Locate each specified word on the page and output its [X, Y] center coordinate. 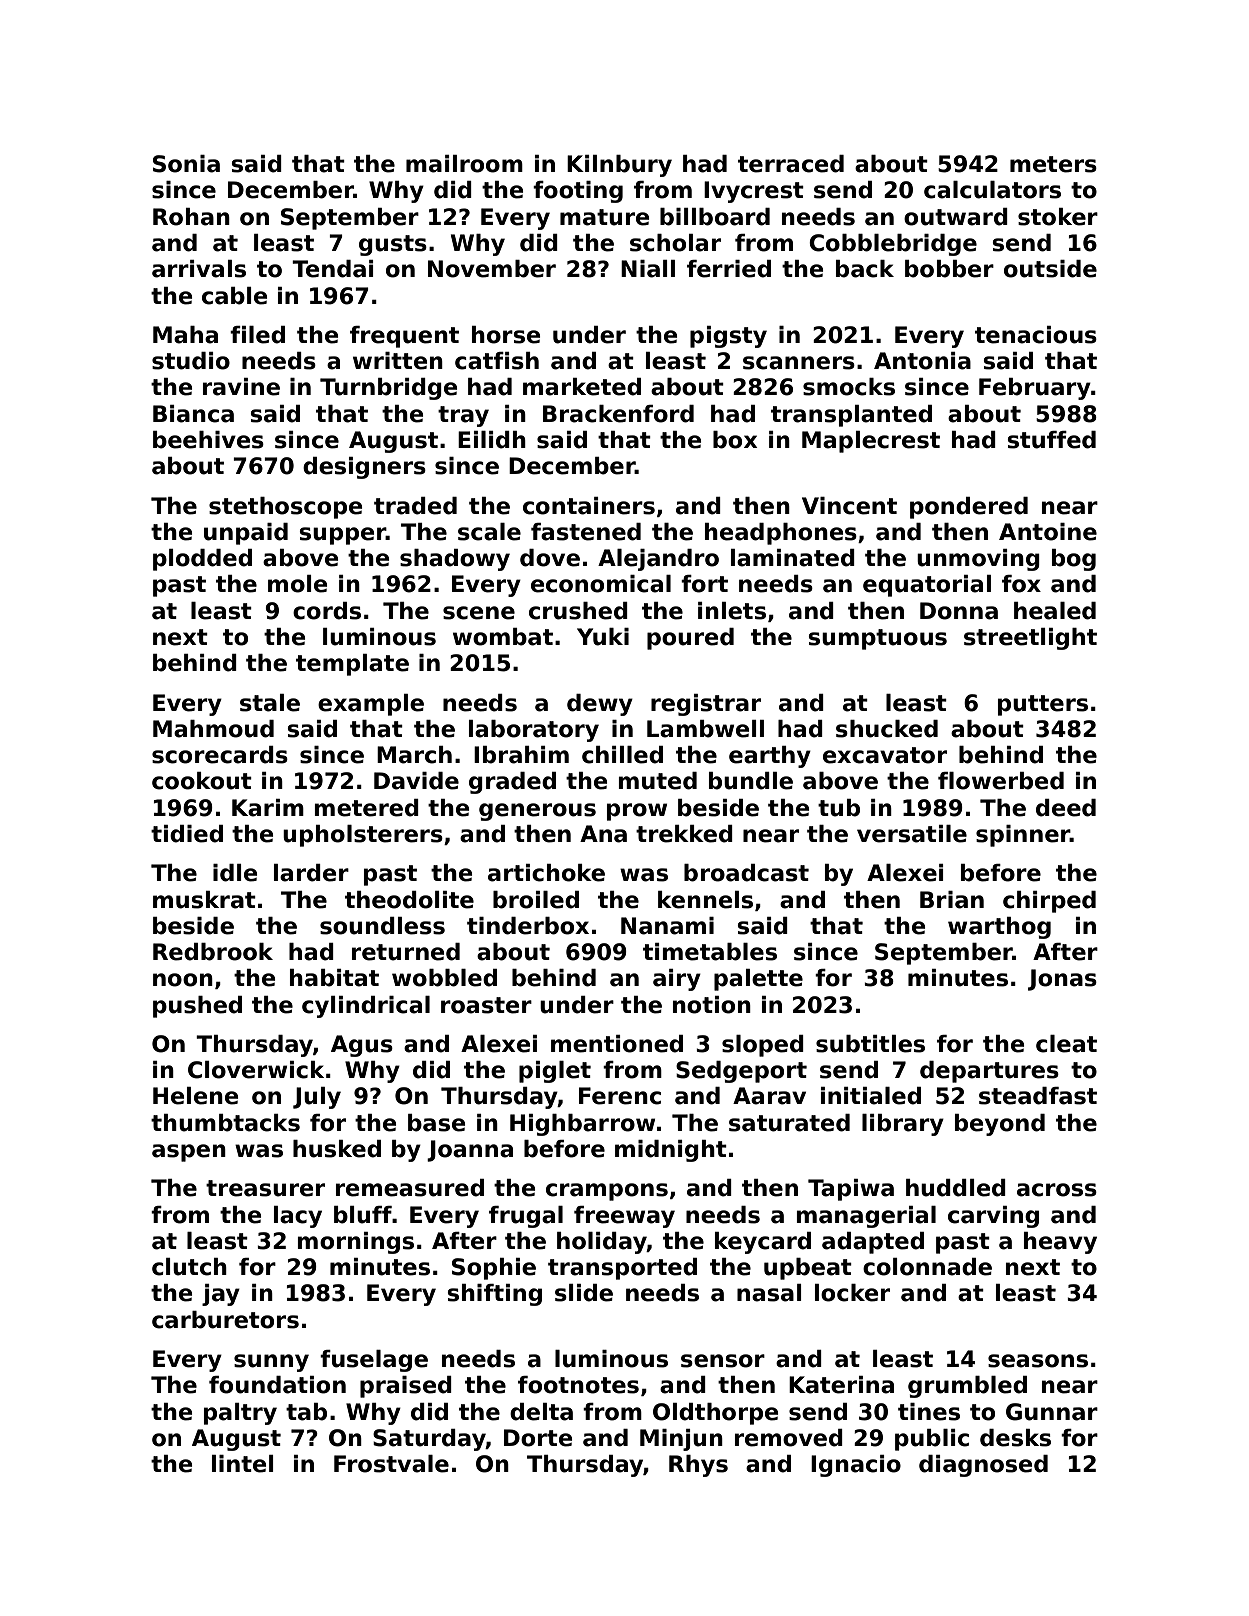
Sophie [494, 1269]
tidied [187, 834]
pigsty [728, 337]
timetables [710, 952]
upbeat [808, 1269]
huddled [956, 1188]
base [436, 1123]
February [1035, 389]
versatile [912, 834]
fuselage [374, 1361]
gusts [393, 245]
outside [1050, 269]
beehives [208, 440]
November [492, 269]
